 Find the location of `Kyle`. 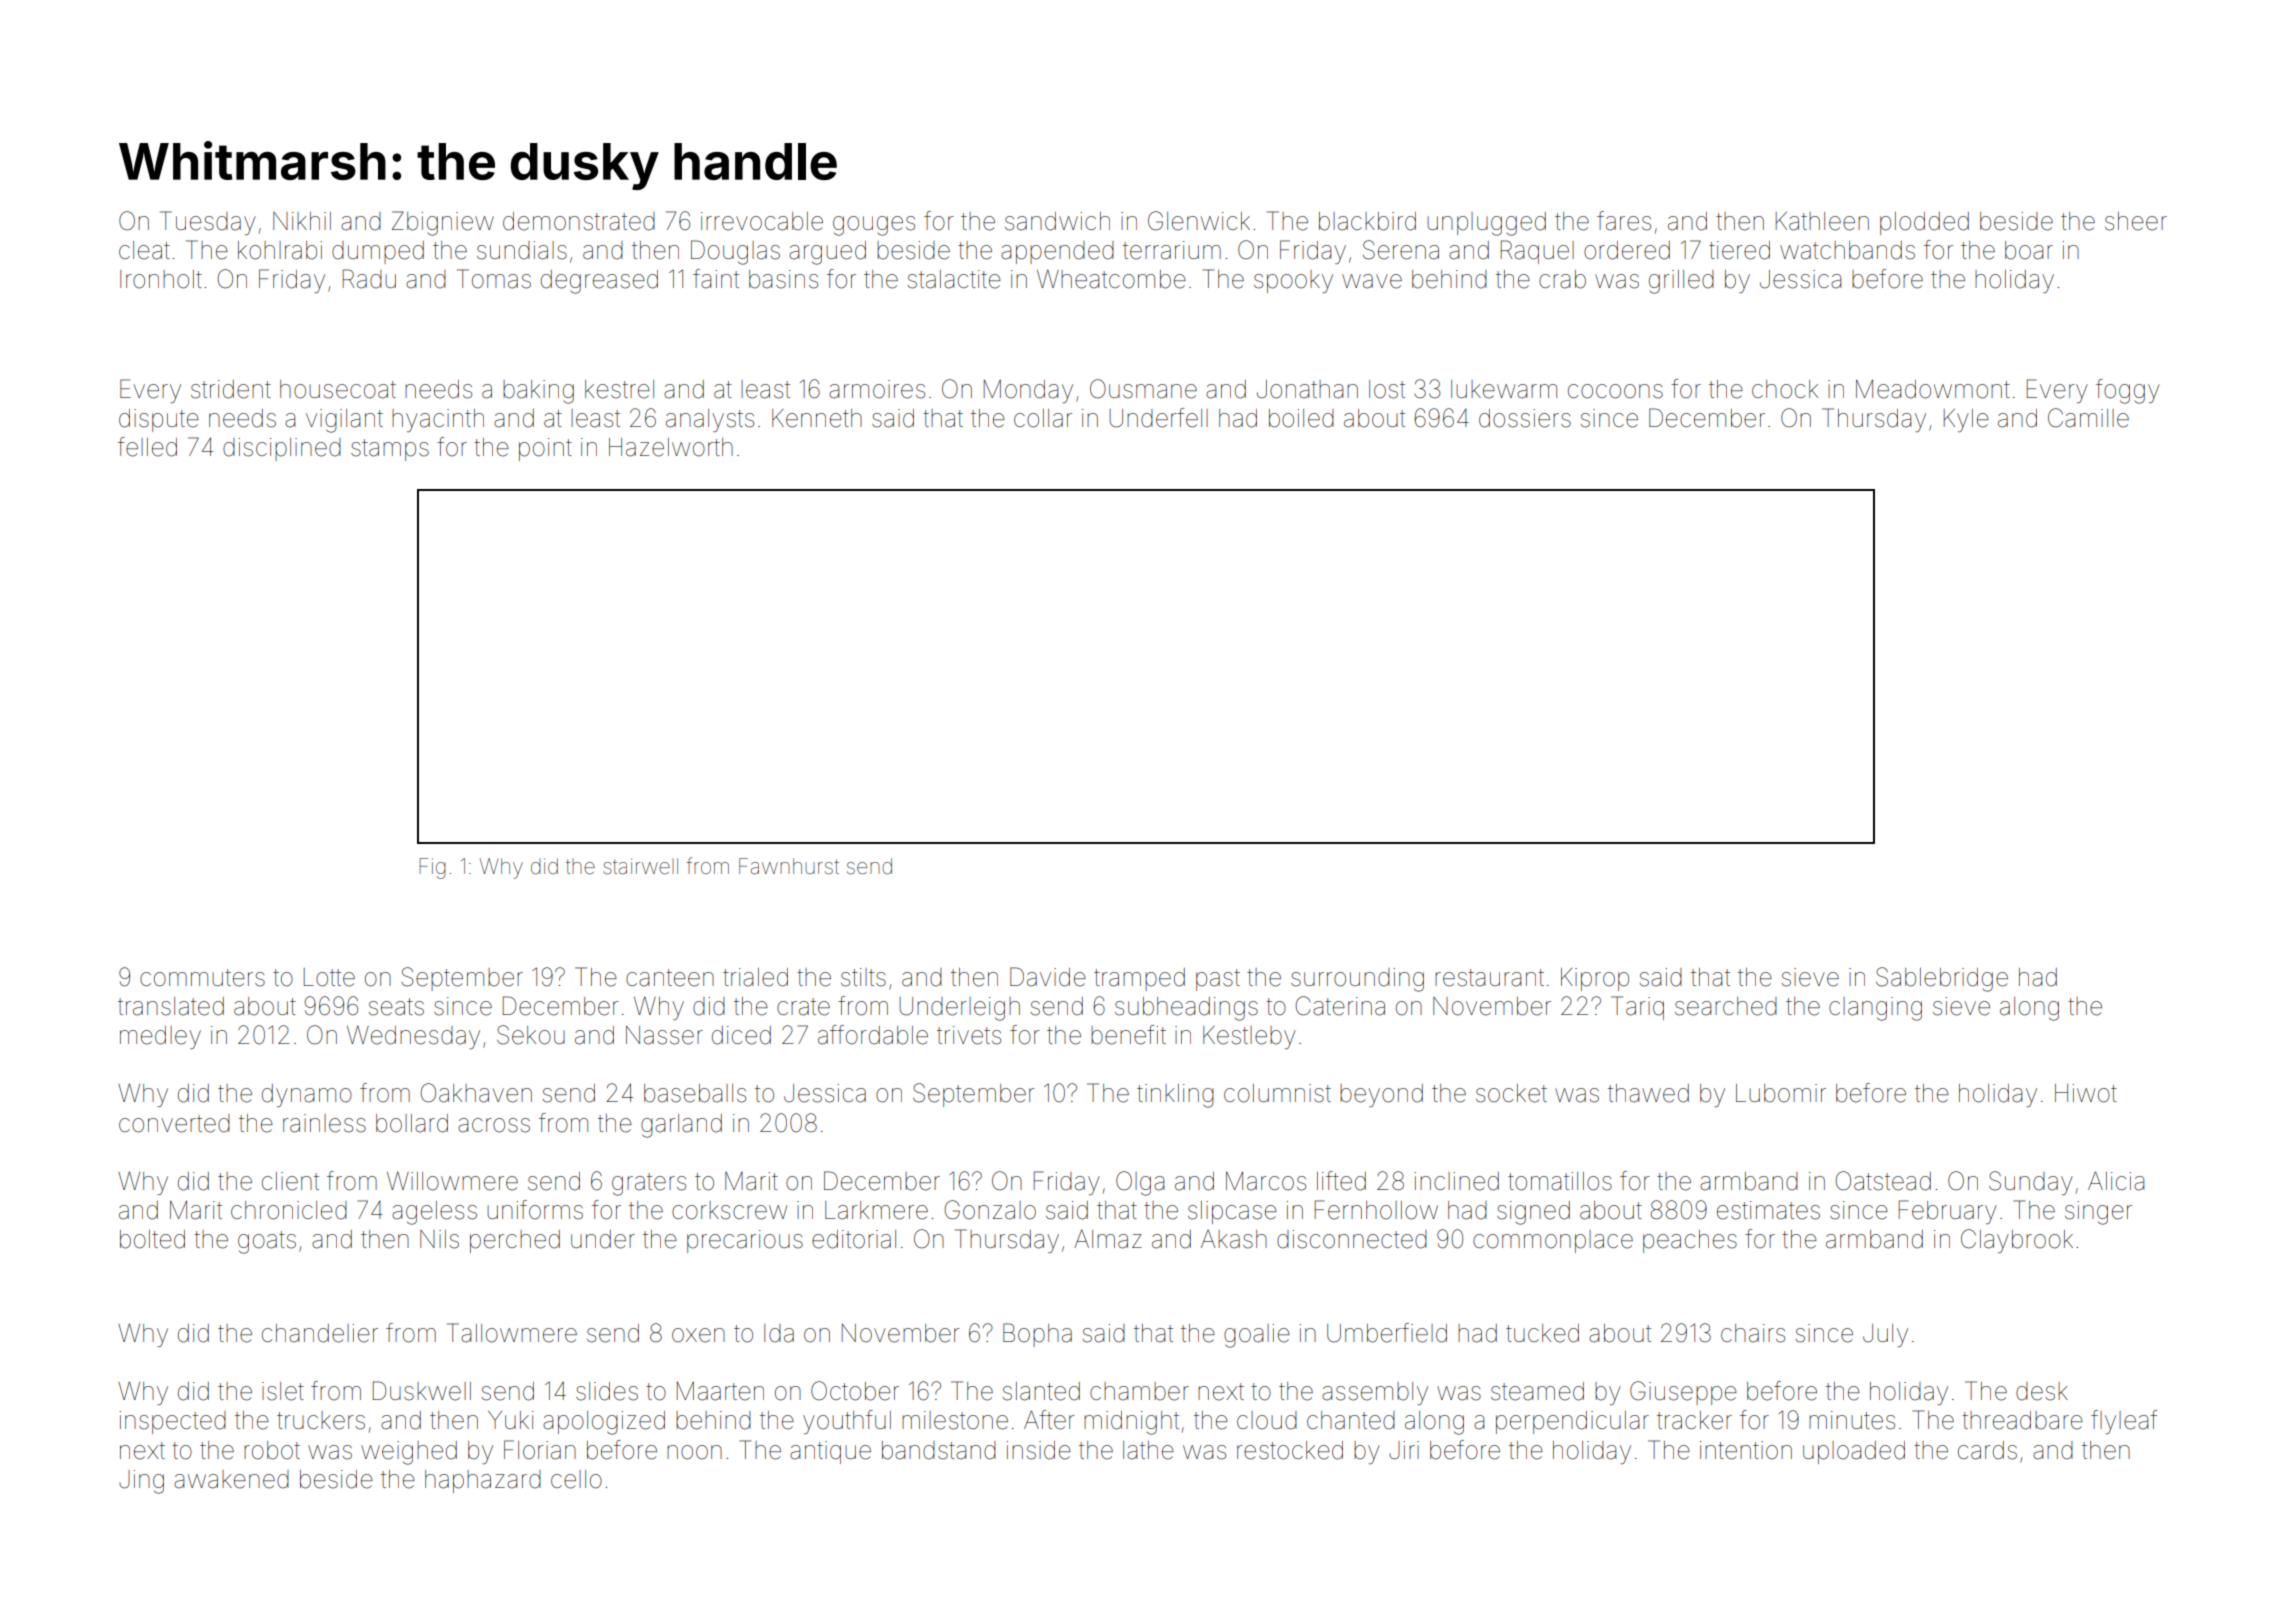

Kyle is located at coordinates (1966, 420).
